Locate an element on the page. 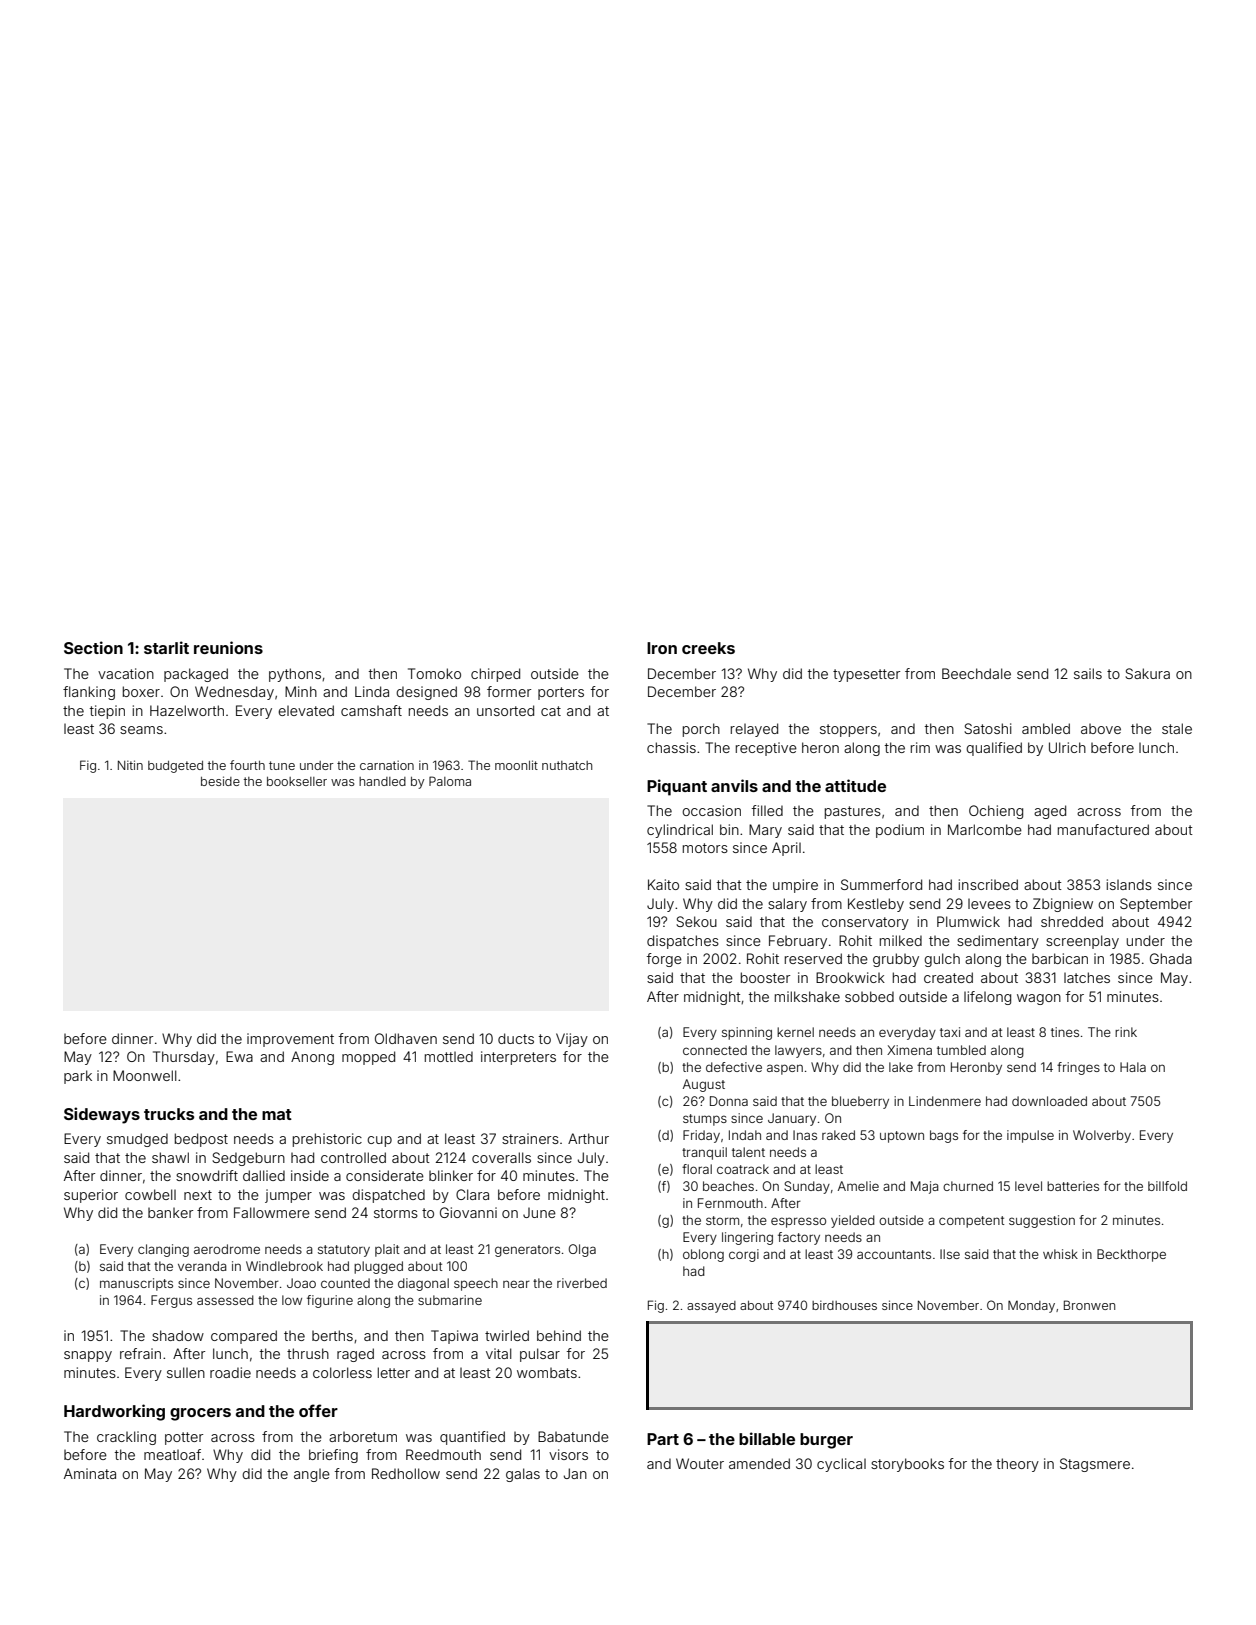  beside is located at coordinates (220, 781).
